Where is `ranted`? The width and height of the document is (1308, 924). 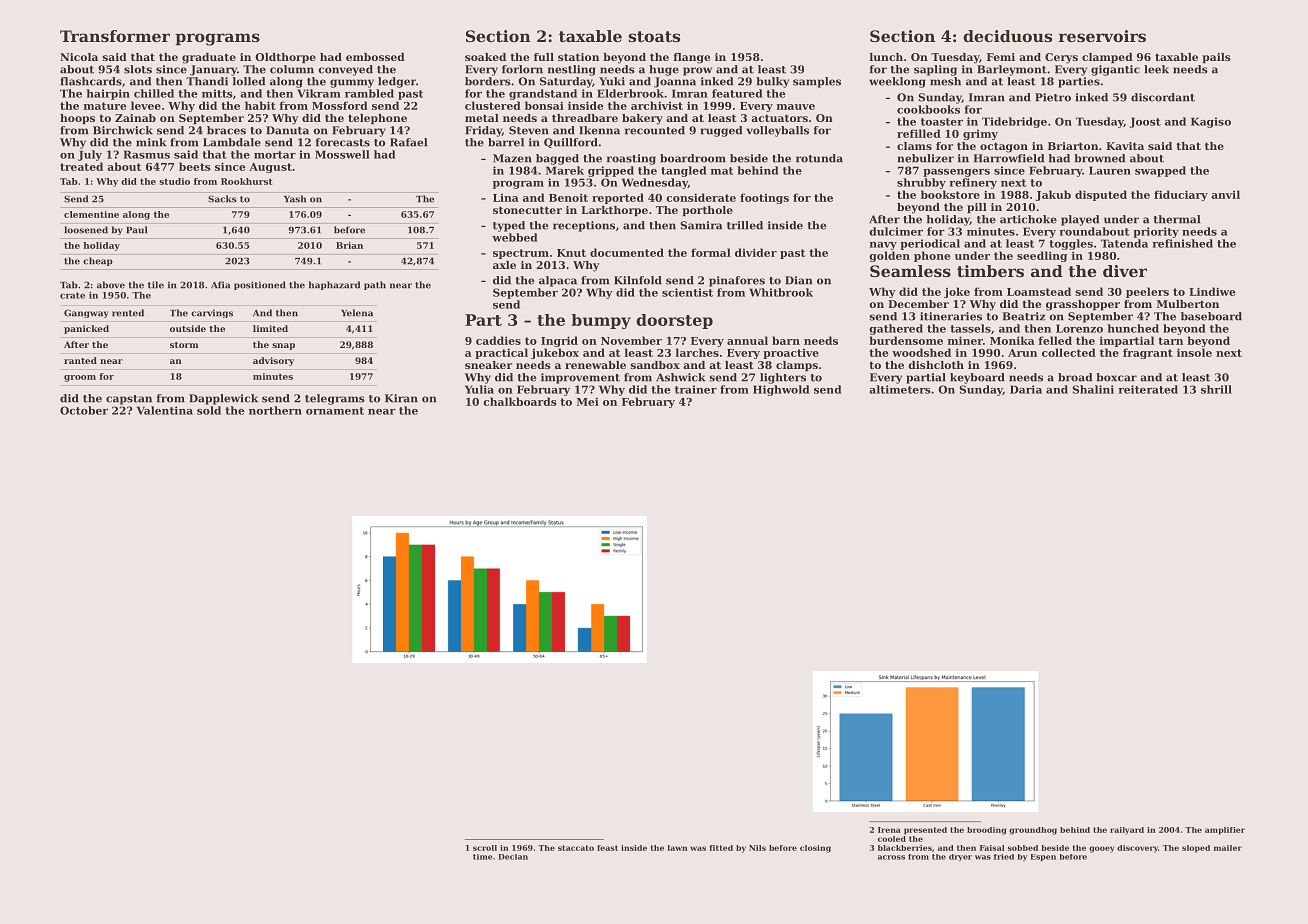
ranted is located at coordinates (80, 360).
